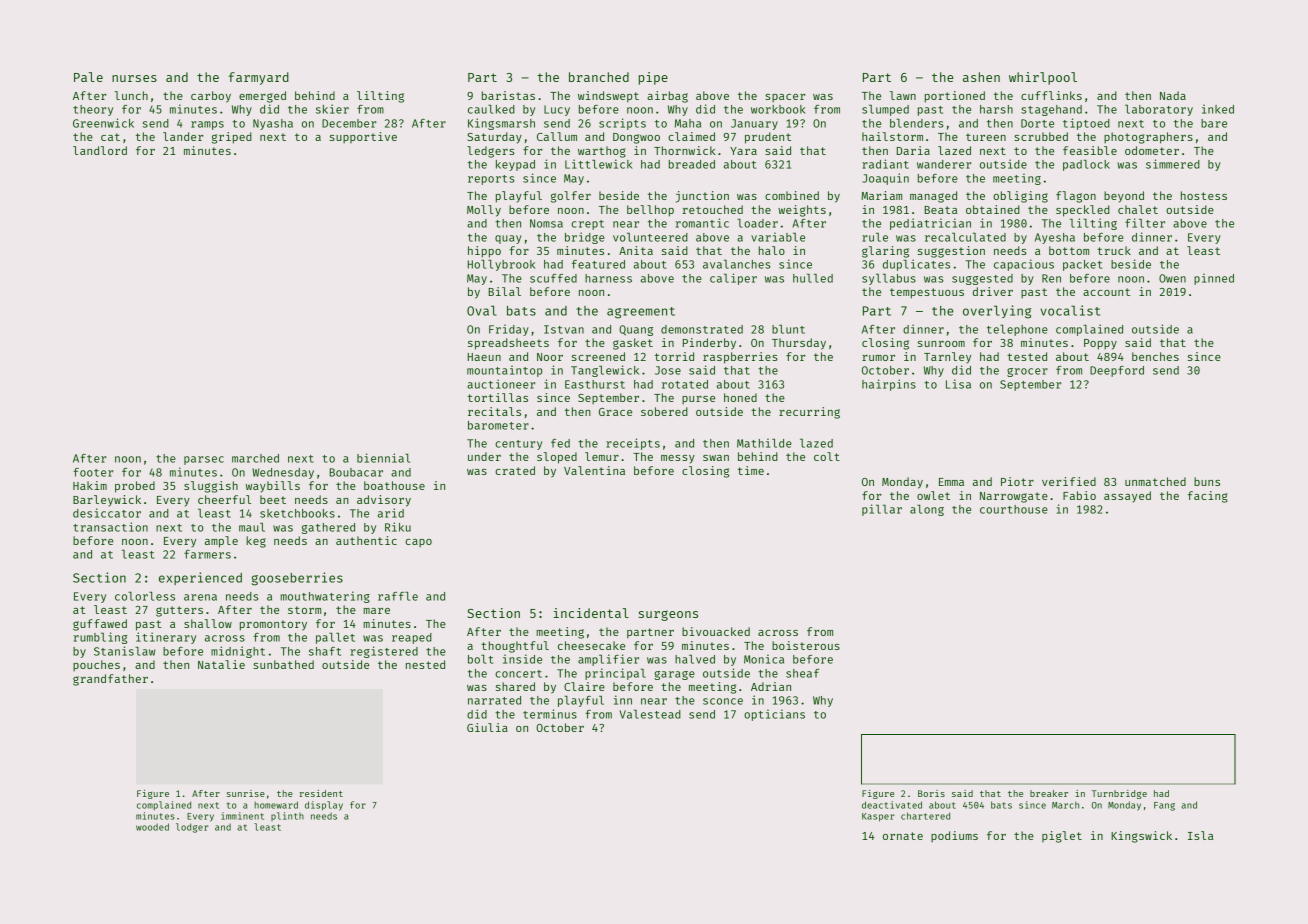 The image size is (1308, 924). Describe the element at coordinates (1070, 310) in the screenshot. I see `vocalist` at that location.
